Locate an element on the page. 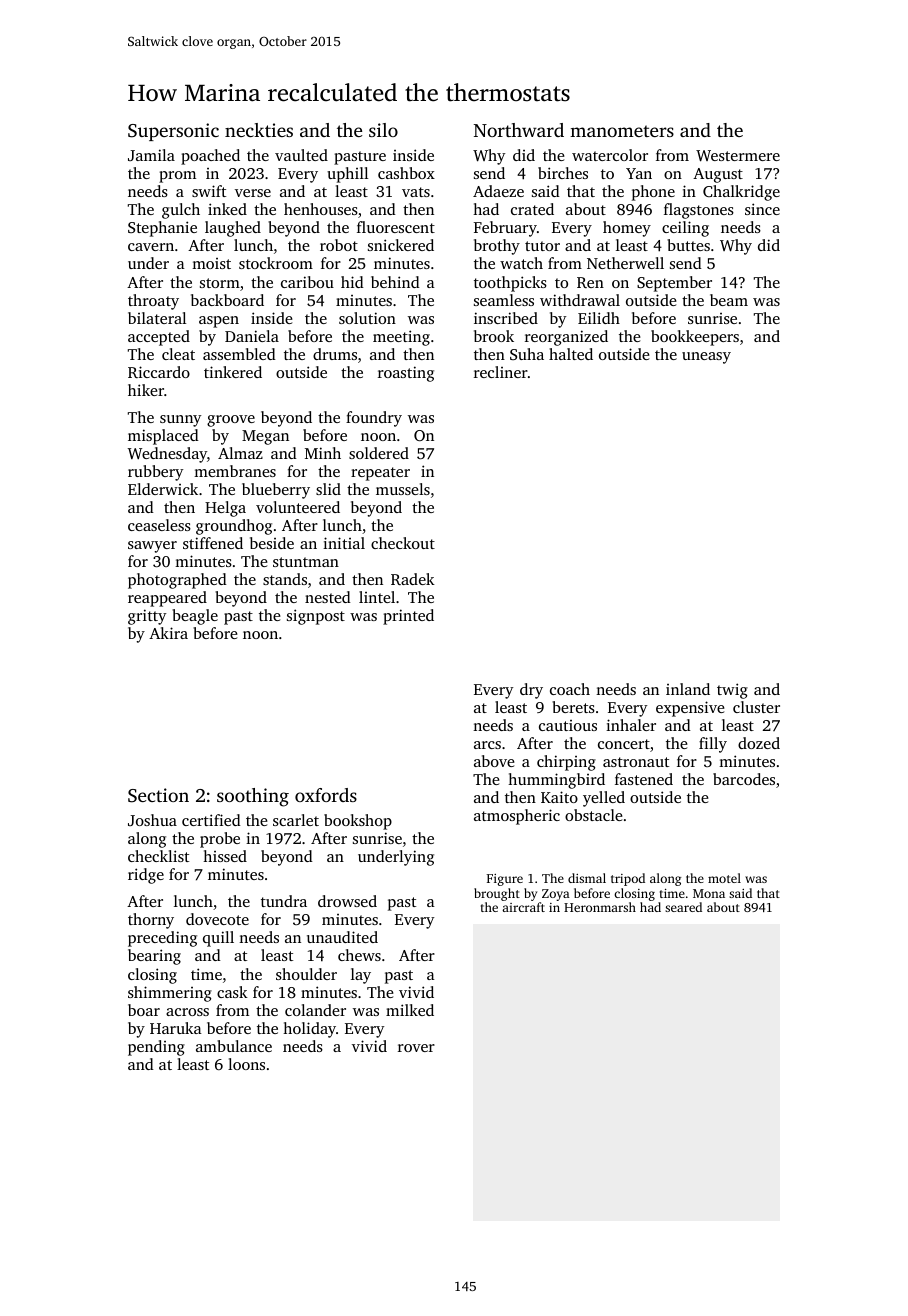  manometers is located at coordinates (622, 131).
